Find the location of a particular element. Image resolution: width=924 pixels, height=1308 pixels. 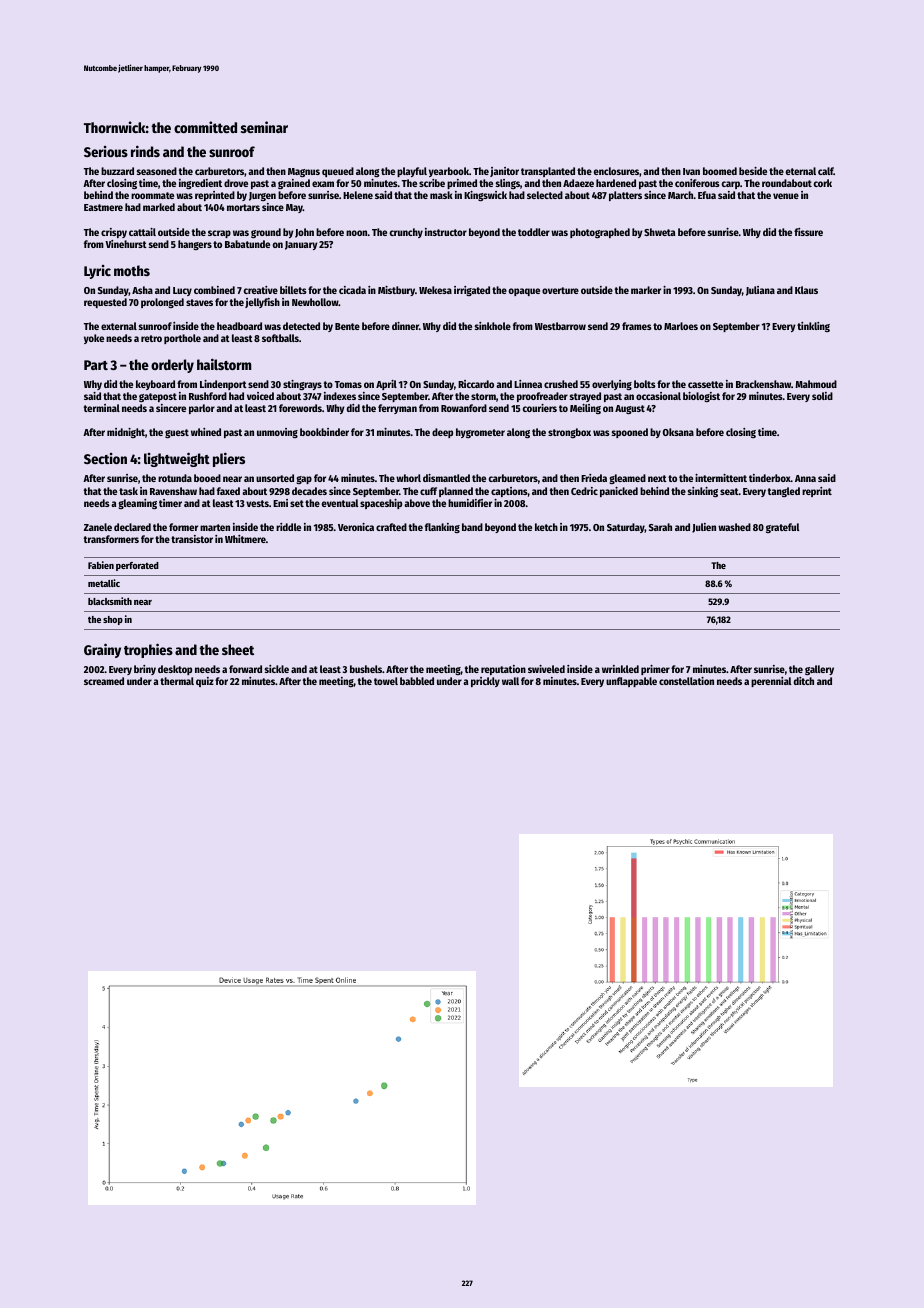

Eastmere is located at coordinates (103, 207).
